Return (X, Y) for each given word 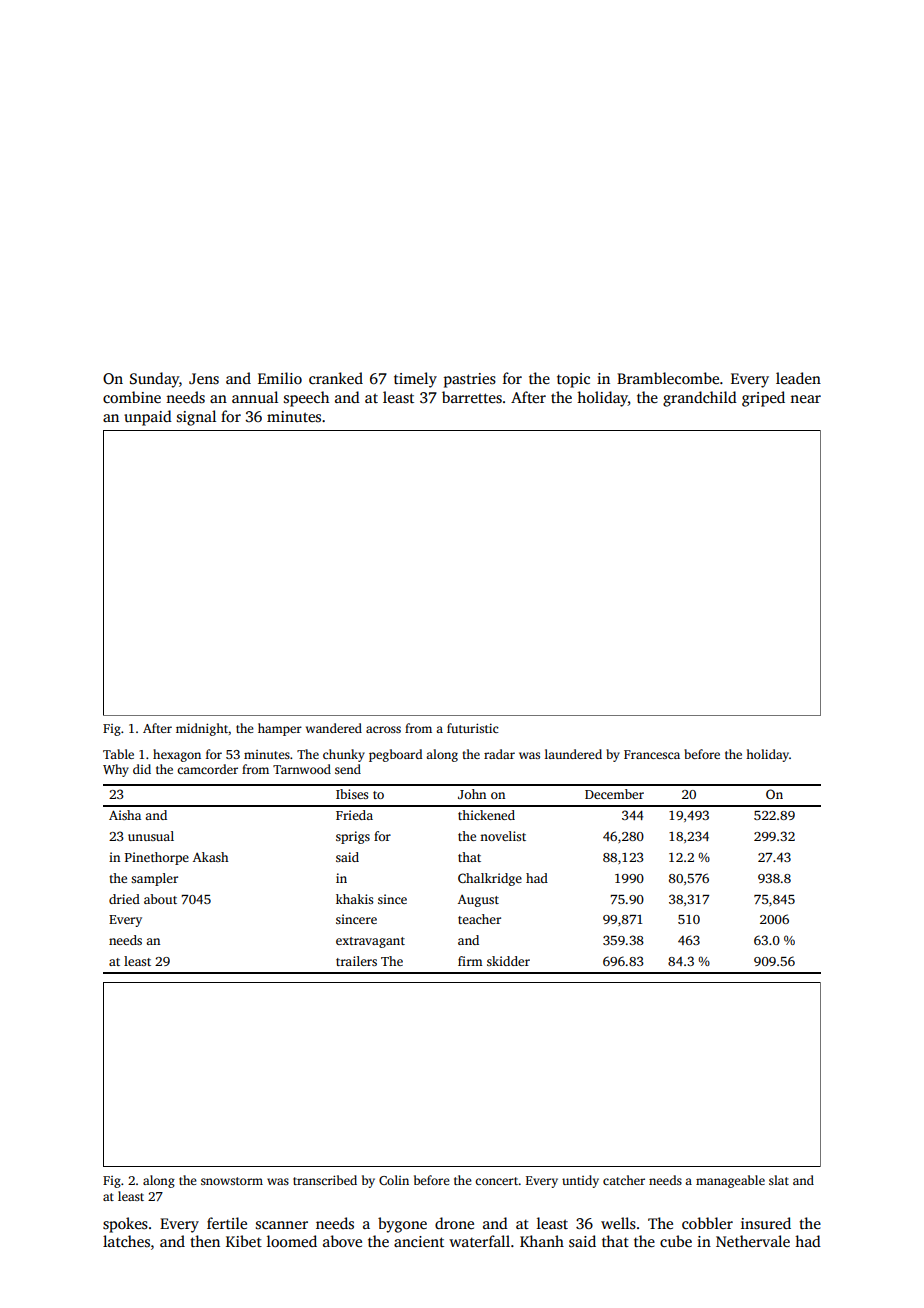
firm (470, 961)
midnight (202, 729)
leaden (798, 378)
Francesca (652, 754)
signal (196, 418)
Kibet (244, 1241)
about (160, 899)
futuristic (473, 728)
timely (415, 380)
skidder (508, 961)
